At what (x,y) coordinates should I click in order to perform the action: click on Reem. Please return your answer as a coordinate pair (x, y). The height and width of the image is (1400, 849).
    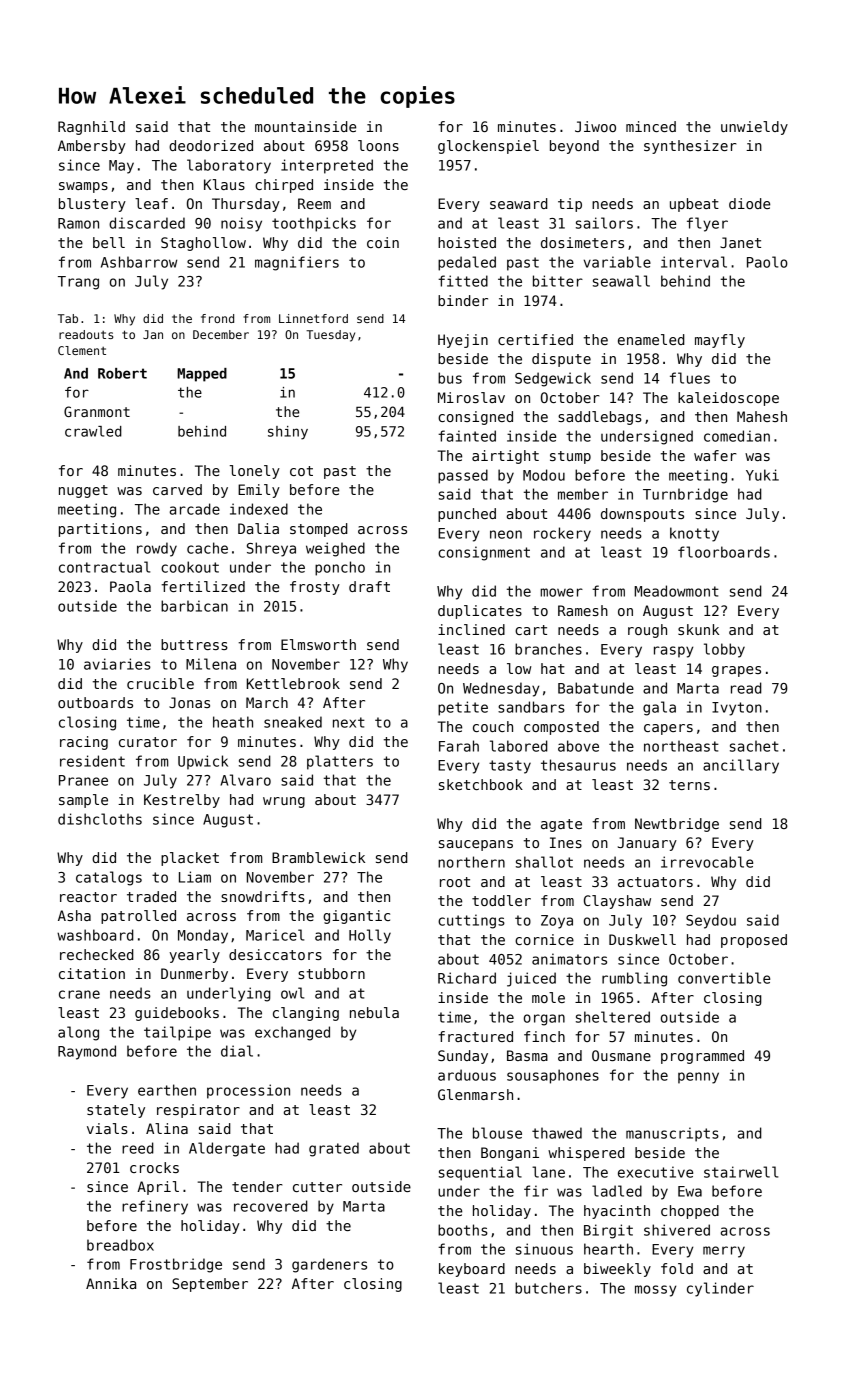
    Looking at the image, I should click on (314, 203).
